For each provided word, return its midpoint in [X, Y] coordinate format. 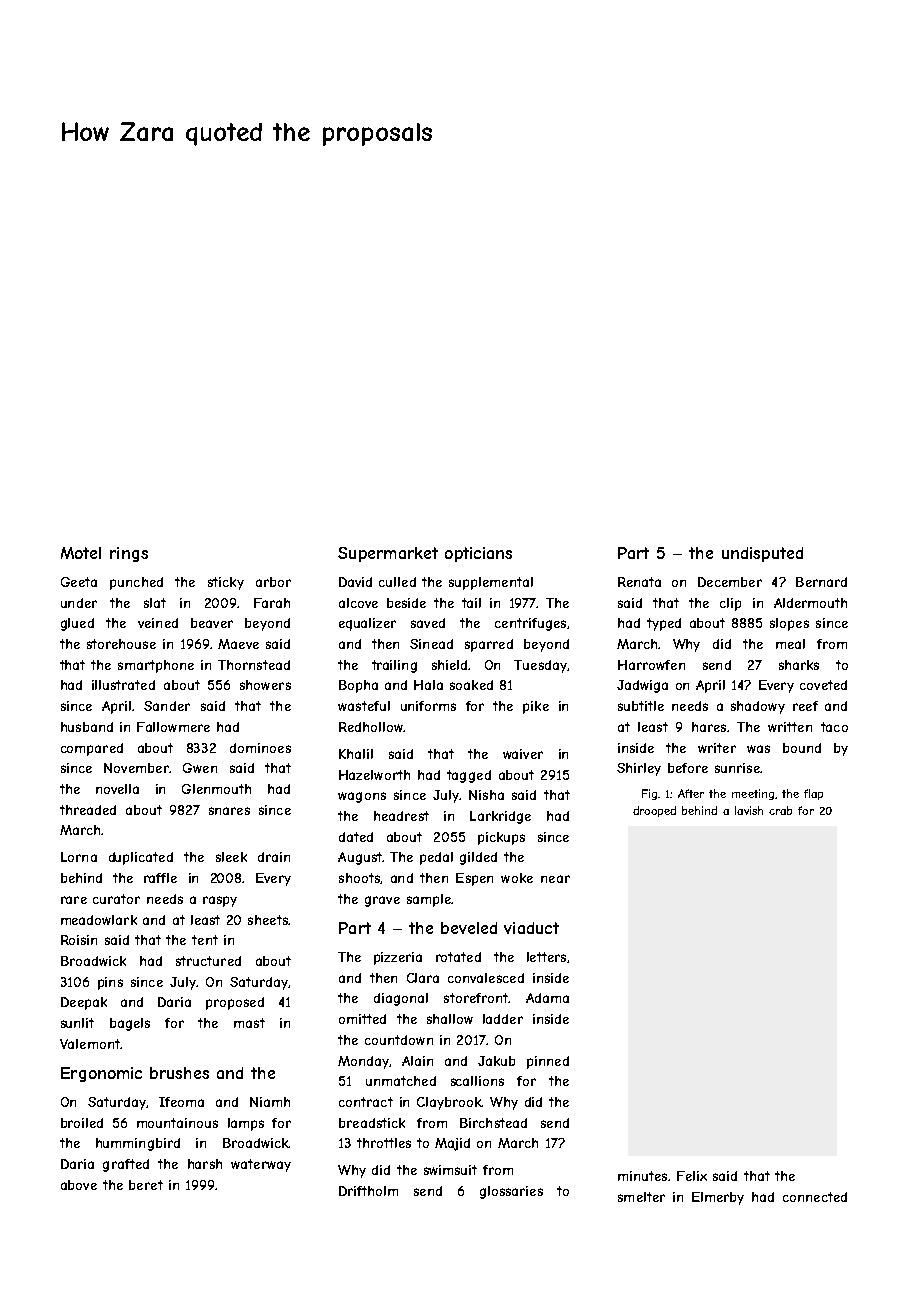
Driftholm [368, 1191]
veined [158, 623]
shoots [359, 878]
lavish [749, 810]
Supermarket [388, 554]
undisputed [762, 554]
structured [208, 961]
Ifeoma [181, 1102]
